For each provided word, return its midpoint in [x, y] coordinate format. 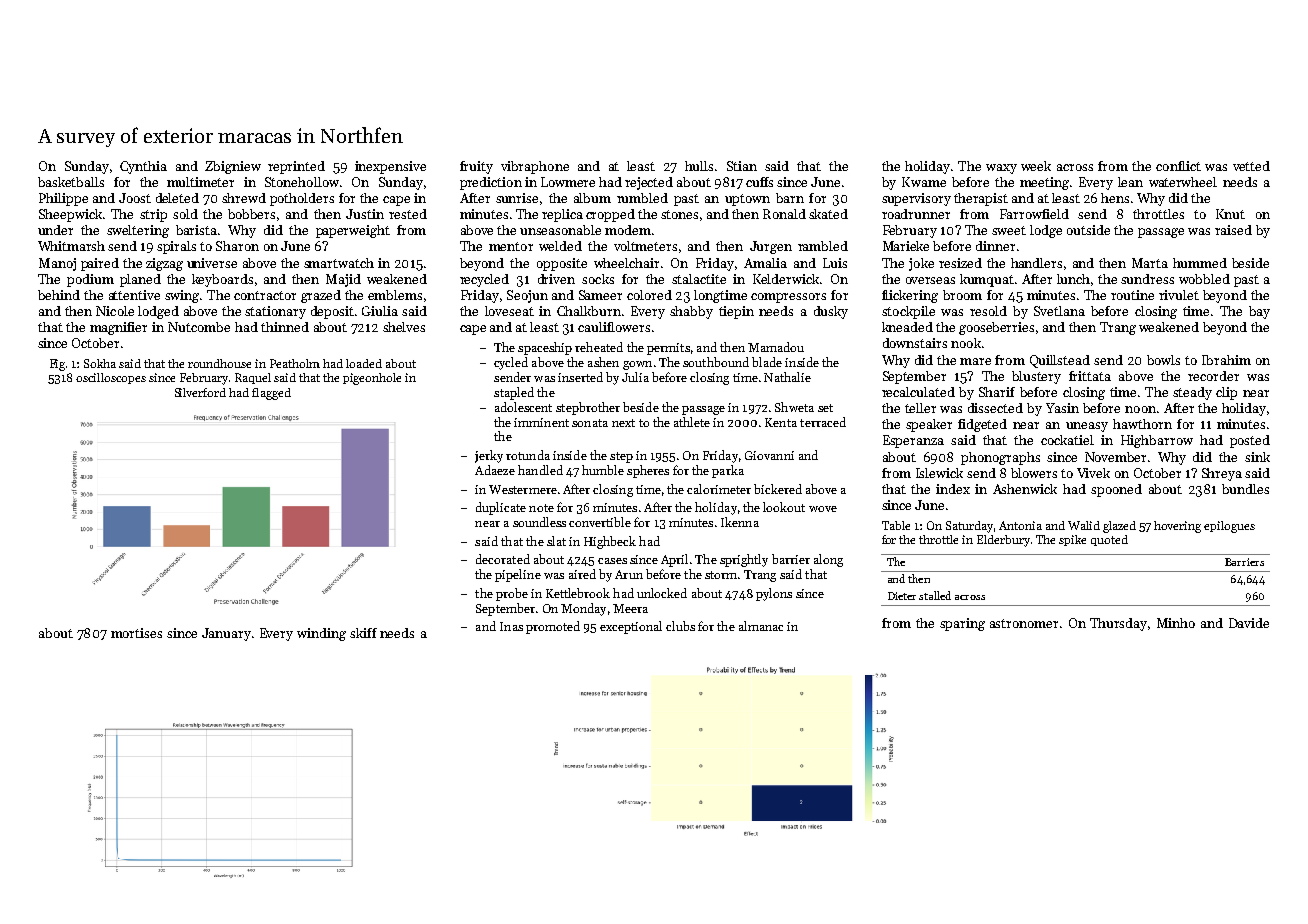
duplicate [501, 508]
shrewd [244, 198]
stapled [514, 393]
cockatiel [1067, 440]
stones [679, 214]
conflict [1178, 166]
